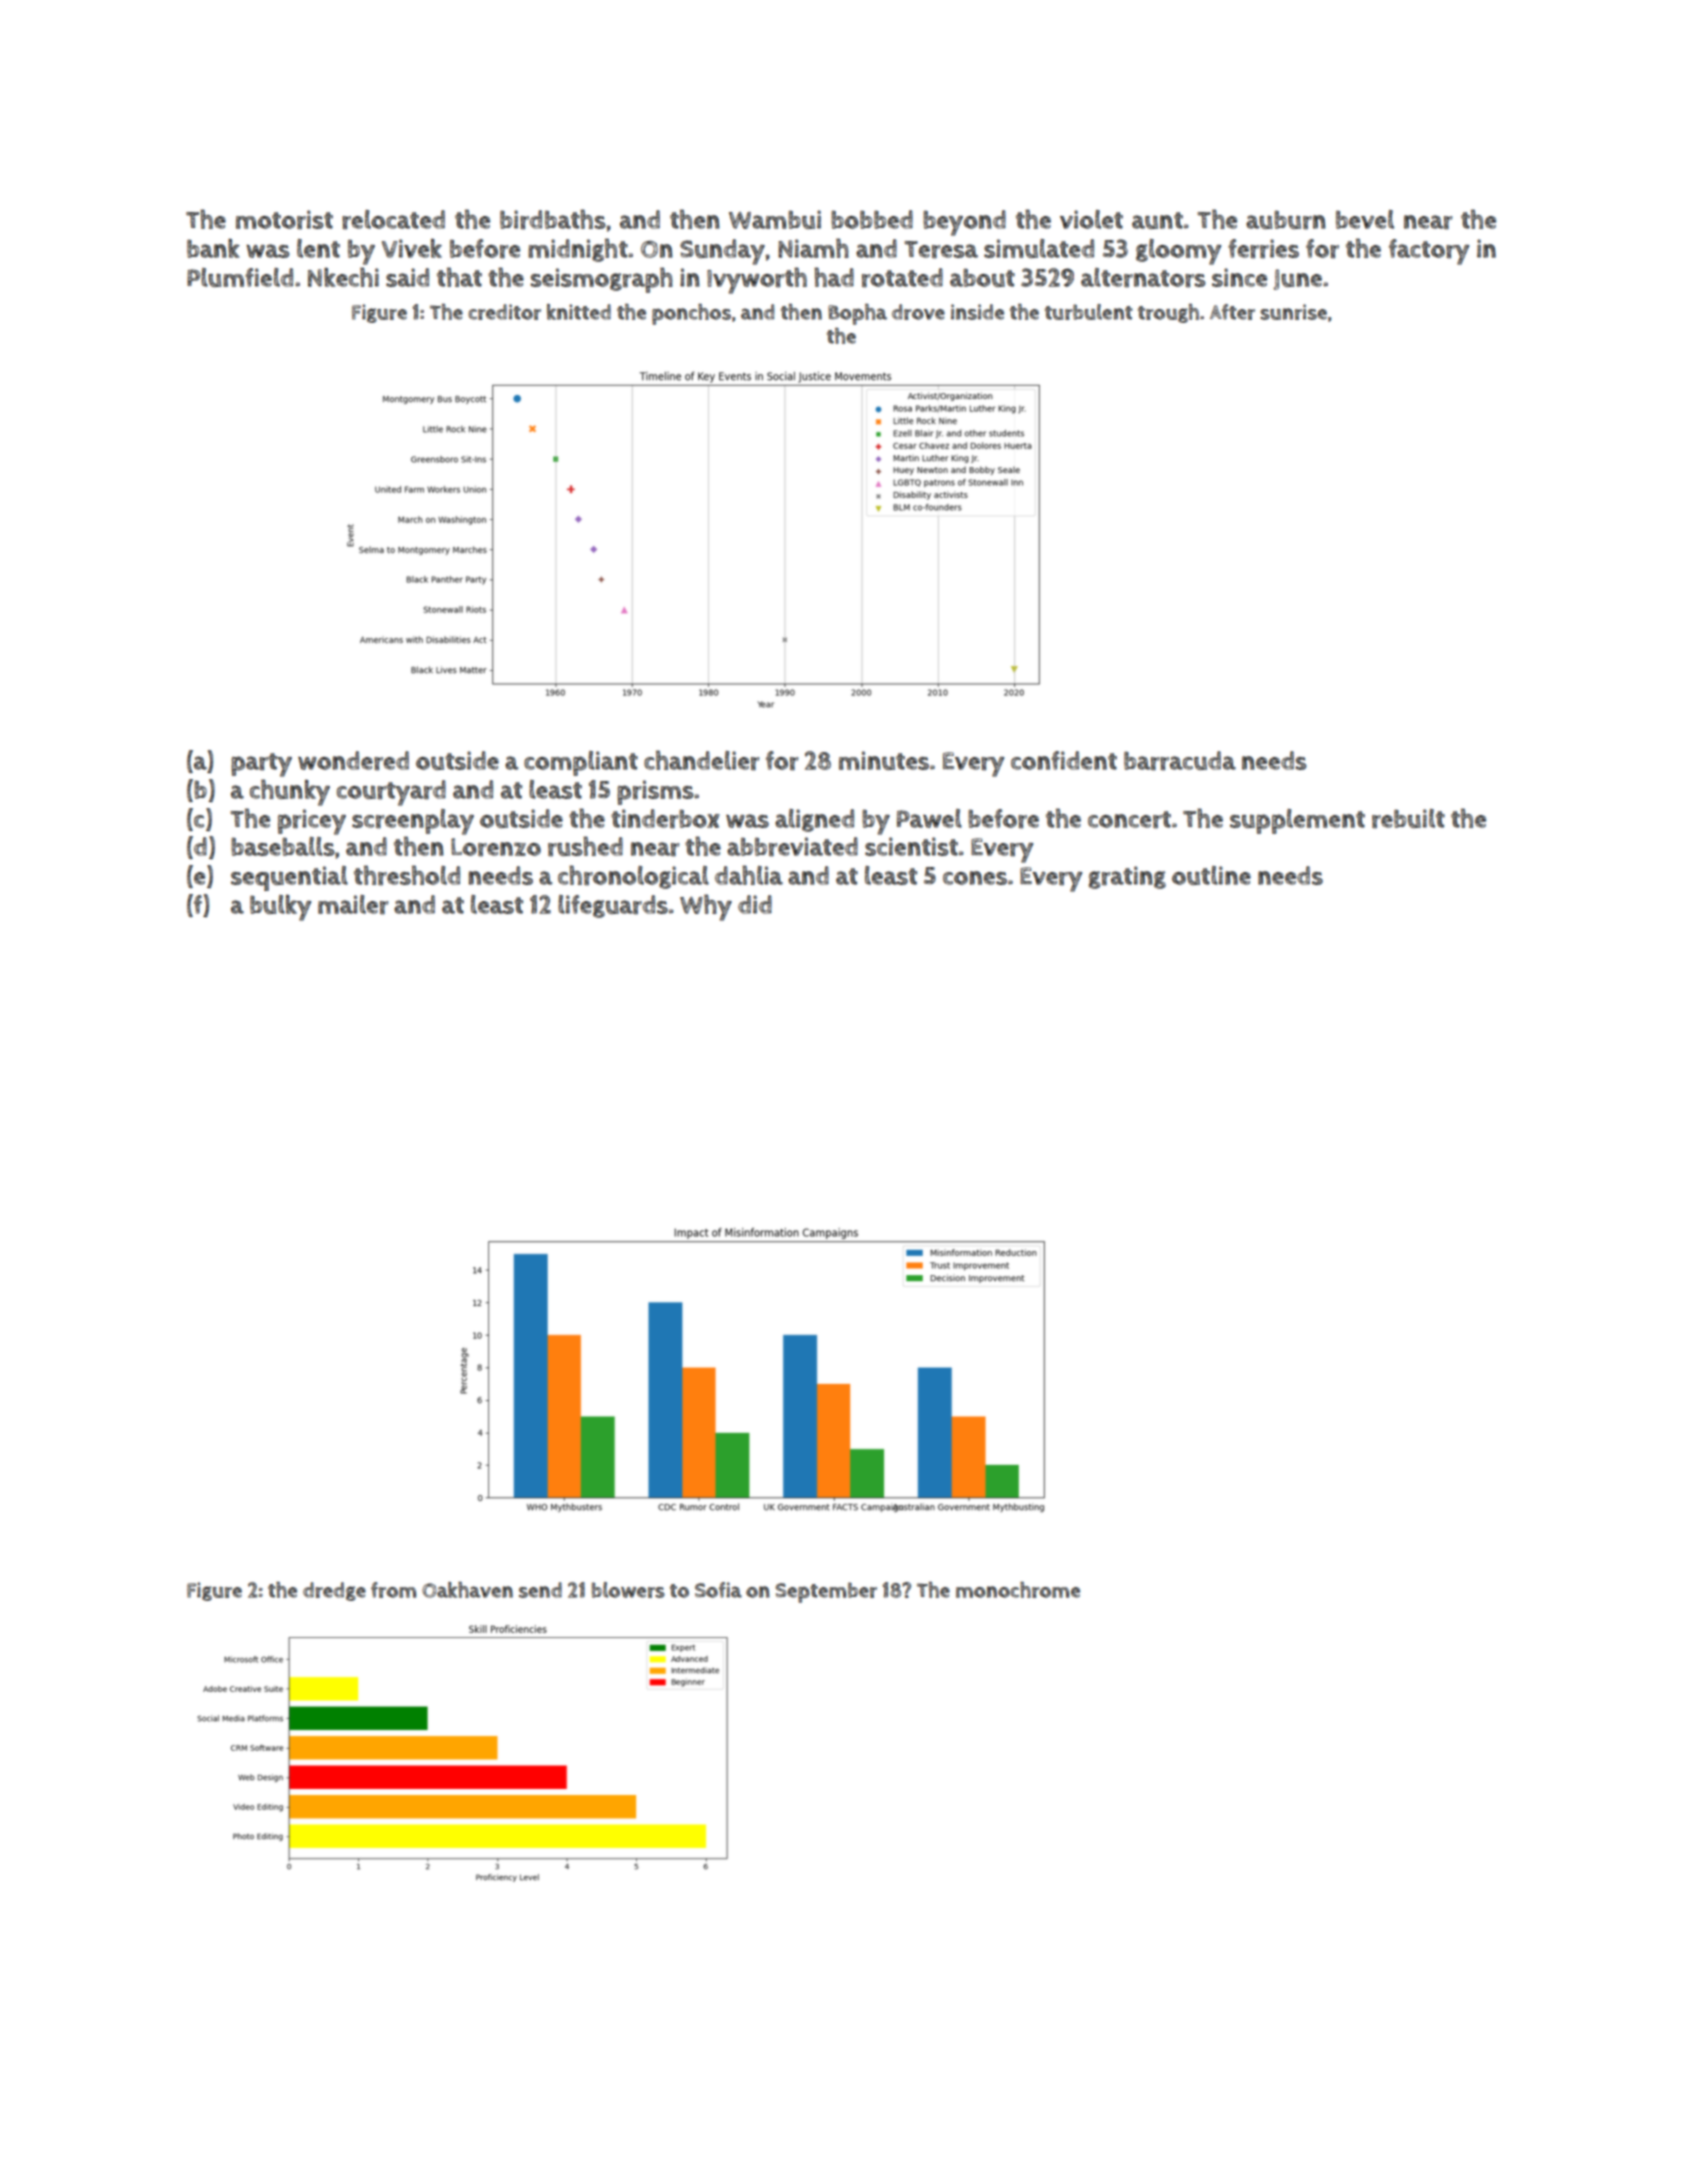 The image size is (1683, 2178). I want to click on Oakhaven, so click(467, 1590).
